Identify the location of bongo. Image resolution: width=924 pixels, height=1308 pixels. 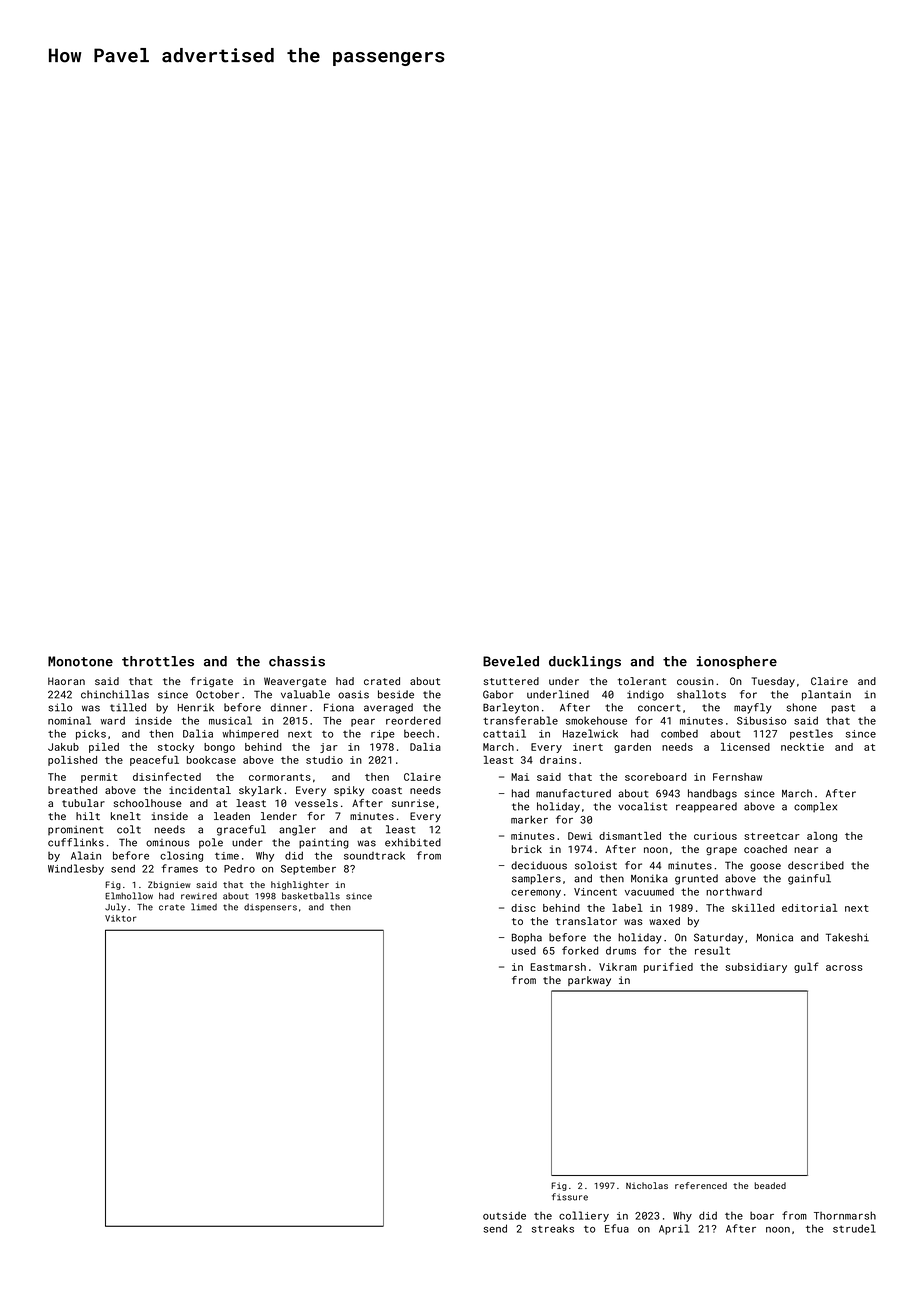
(219, 748).
